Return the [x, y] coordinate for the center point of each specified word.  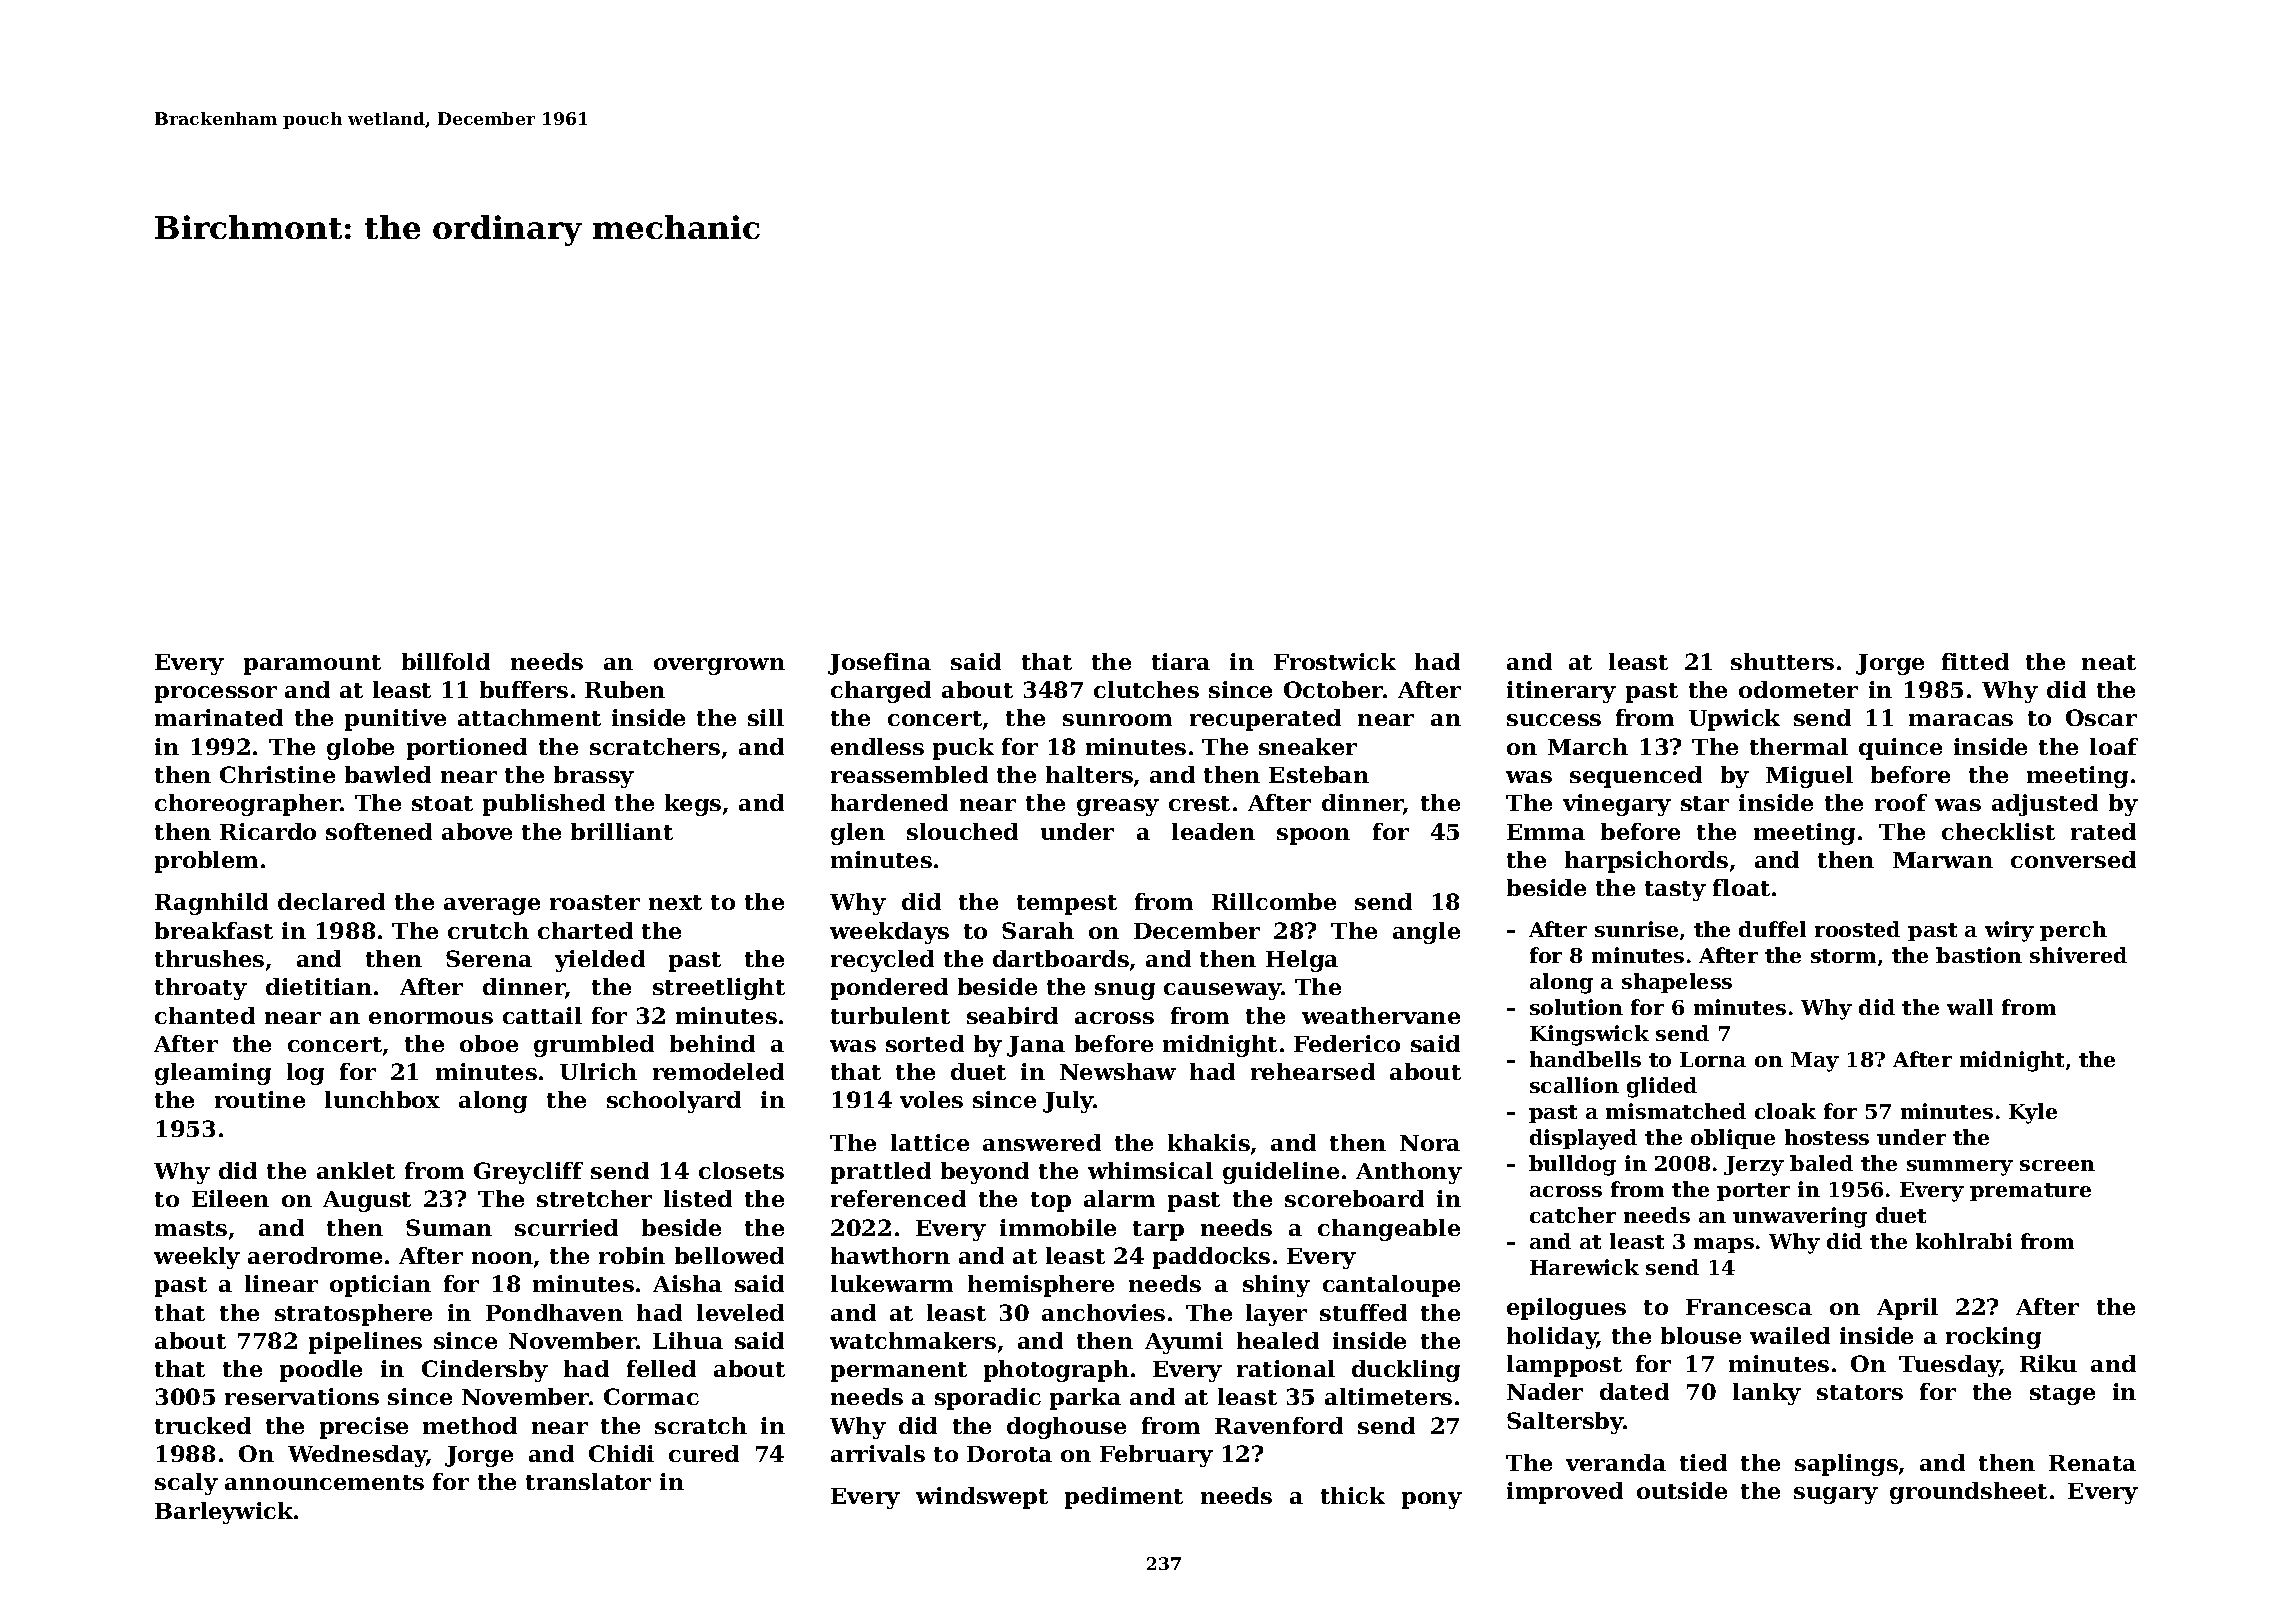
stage [2062, 1395]
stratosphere [353, 1315]
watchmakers [913, 1340]
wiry [2009, 931]
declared [331, 901]
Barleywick [224, 1513]
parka [1085, 1399]
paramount [312, 665]
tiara [1181, 661]
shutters [1782, 661]
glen [858, 834]
